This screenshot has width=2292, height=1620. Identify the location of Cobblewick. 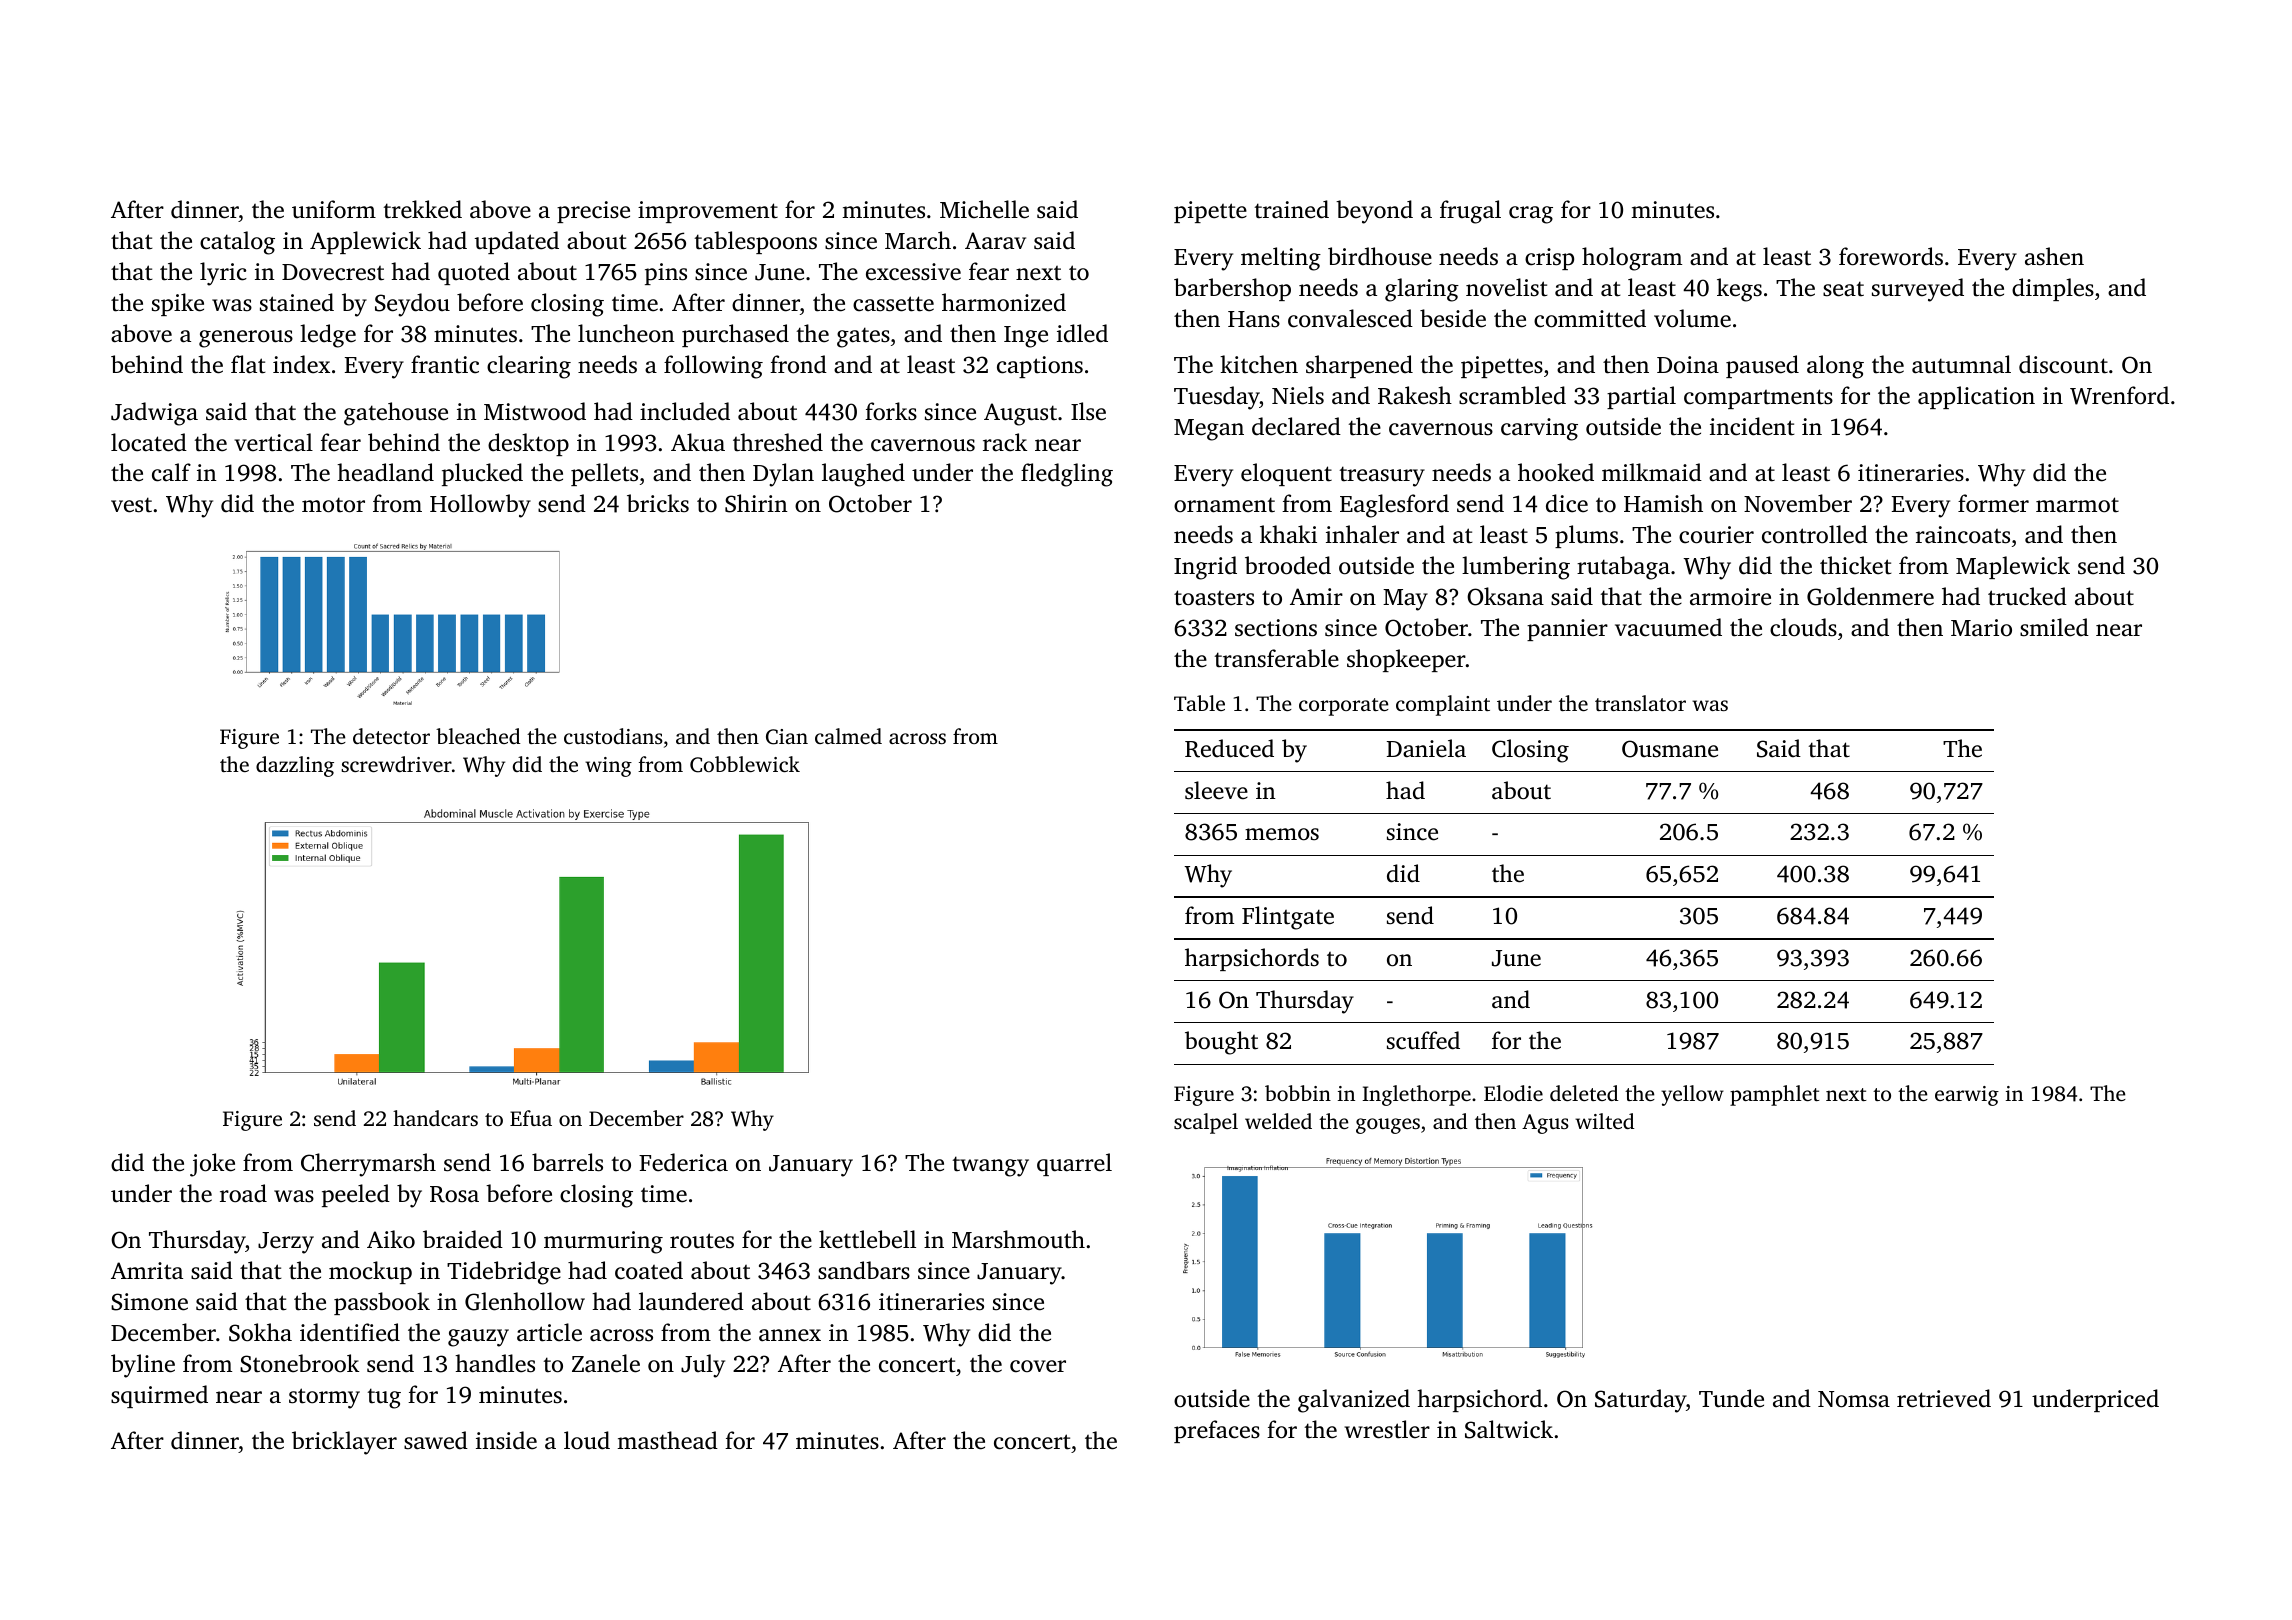
(745, 764).
